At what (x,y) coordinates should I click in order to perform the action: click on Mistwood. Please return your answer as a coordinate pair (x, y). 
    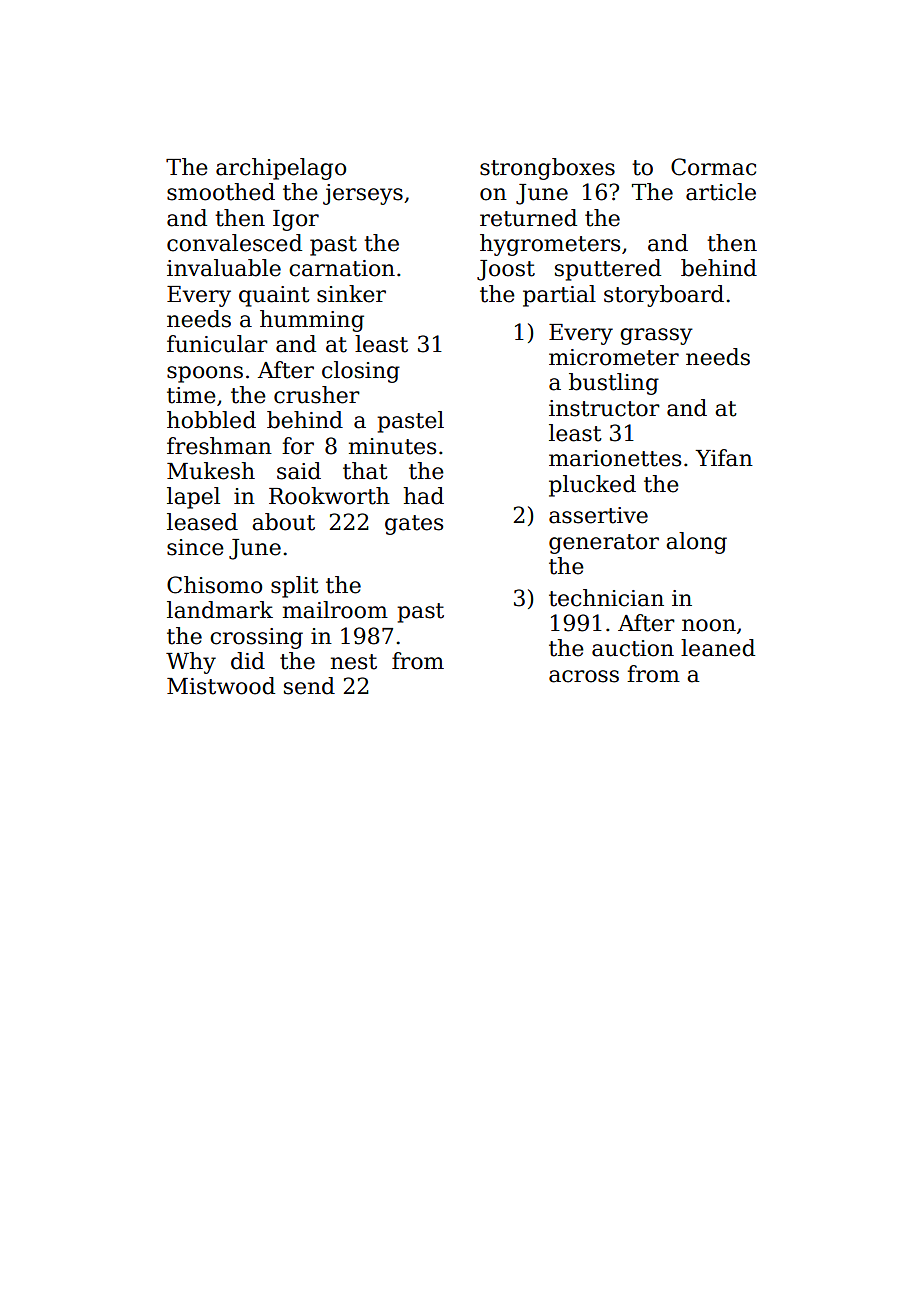
    Looking at the image, I should click on (221, 686).
